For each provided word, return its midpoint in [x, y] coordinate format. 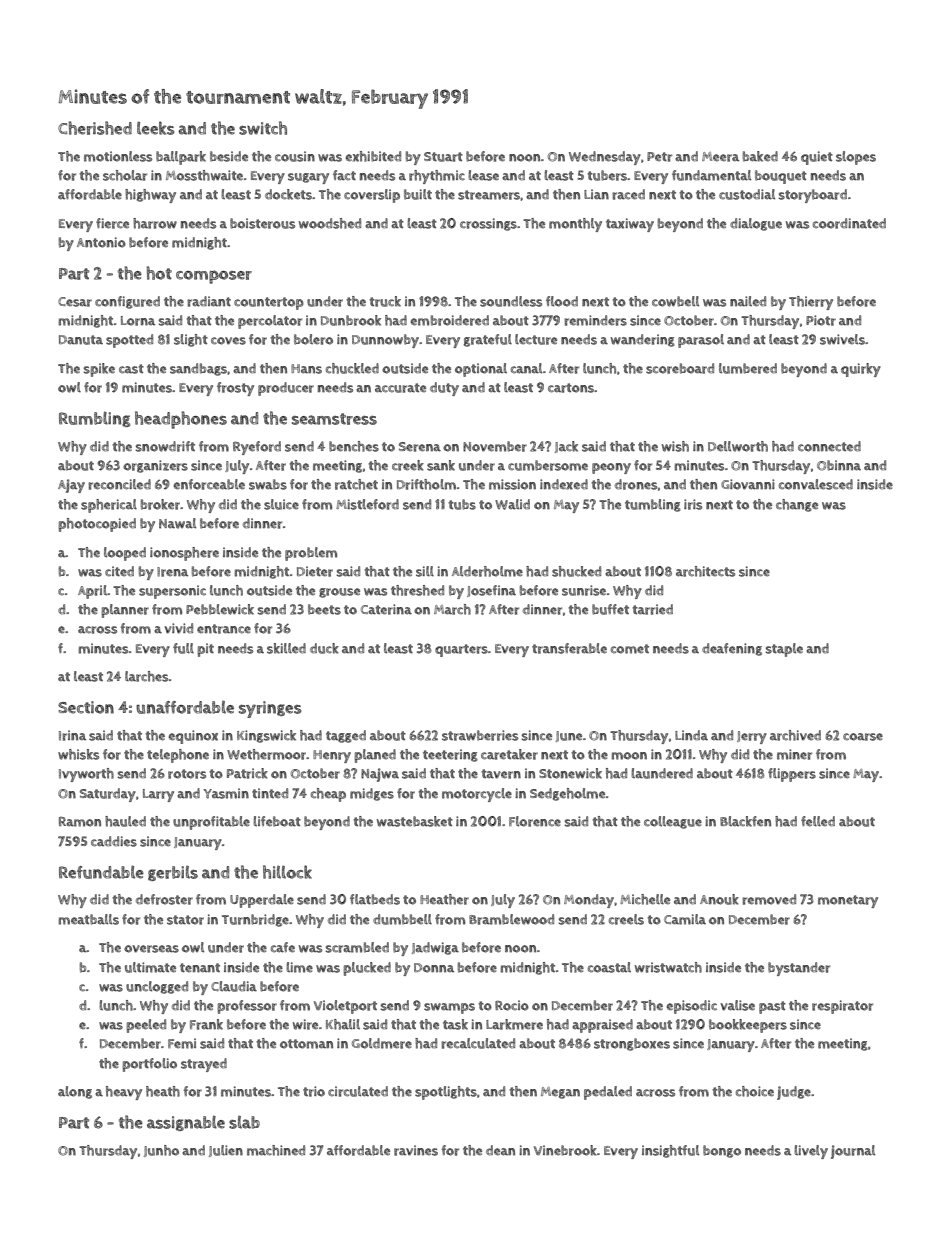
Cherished [95, 128]
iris [693, 504]
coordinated [849, 223]
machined [276, 1150]
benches [354, 446]
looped [125, 554]
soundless [511, 301]
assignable [186, 1123]
